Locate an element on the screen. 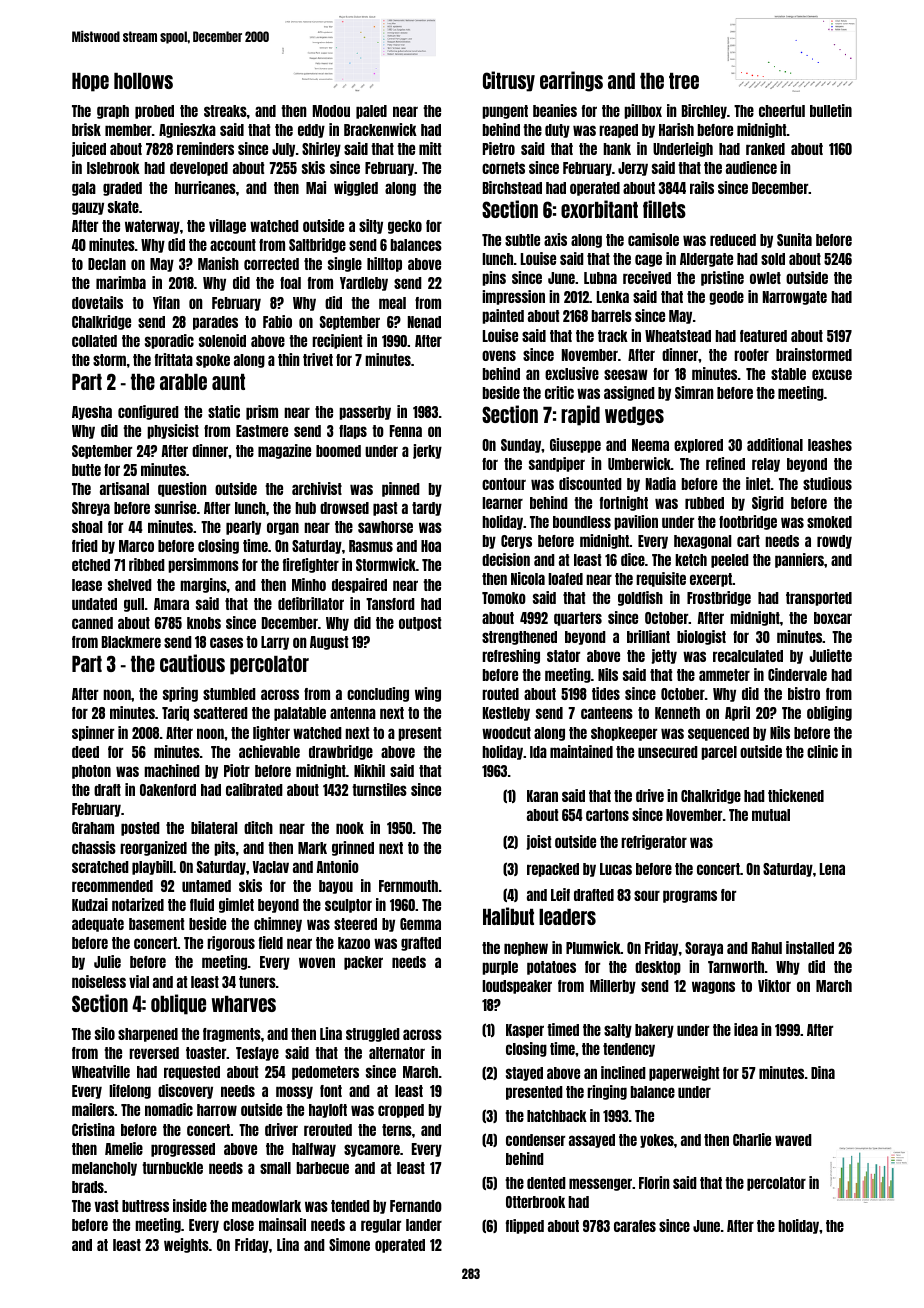  Cerys is located at coordinates (516, 542).
